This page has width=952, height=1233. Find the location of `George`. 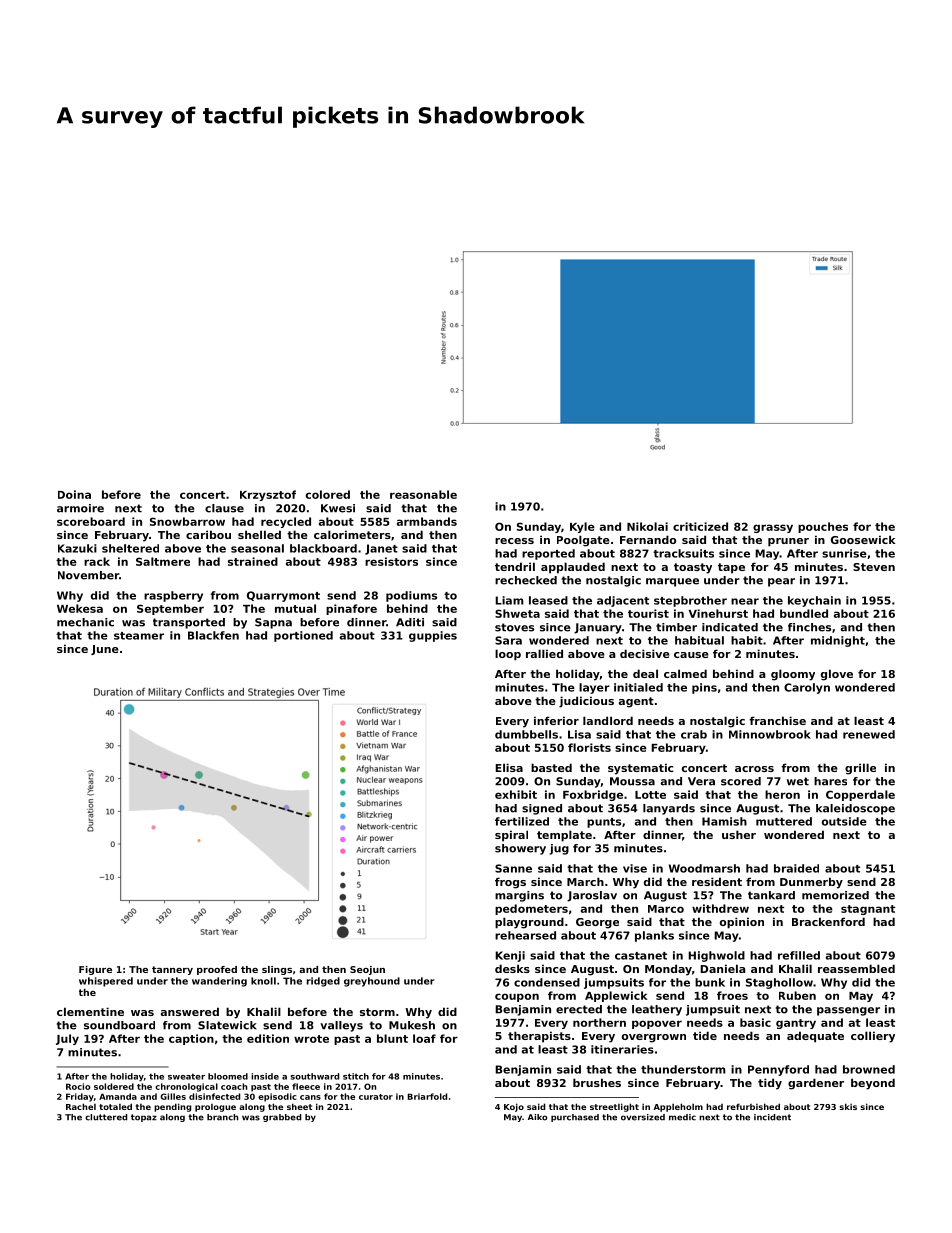

George is located at coordinates (597, 923).
